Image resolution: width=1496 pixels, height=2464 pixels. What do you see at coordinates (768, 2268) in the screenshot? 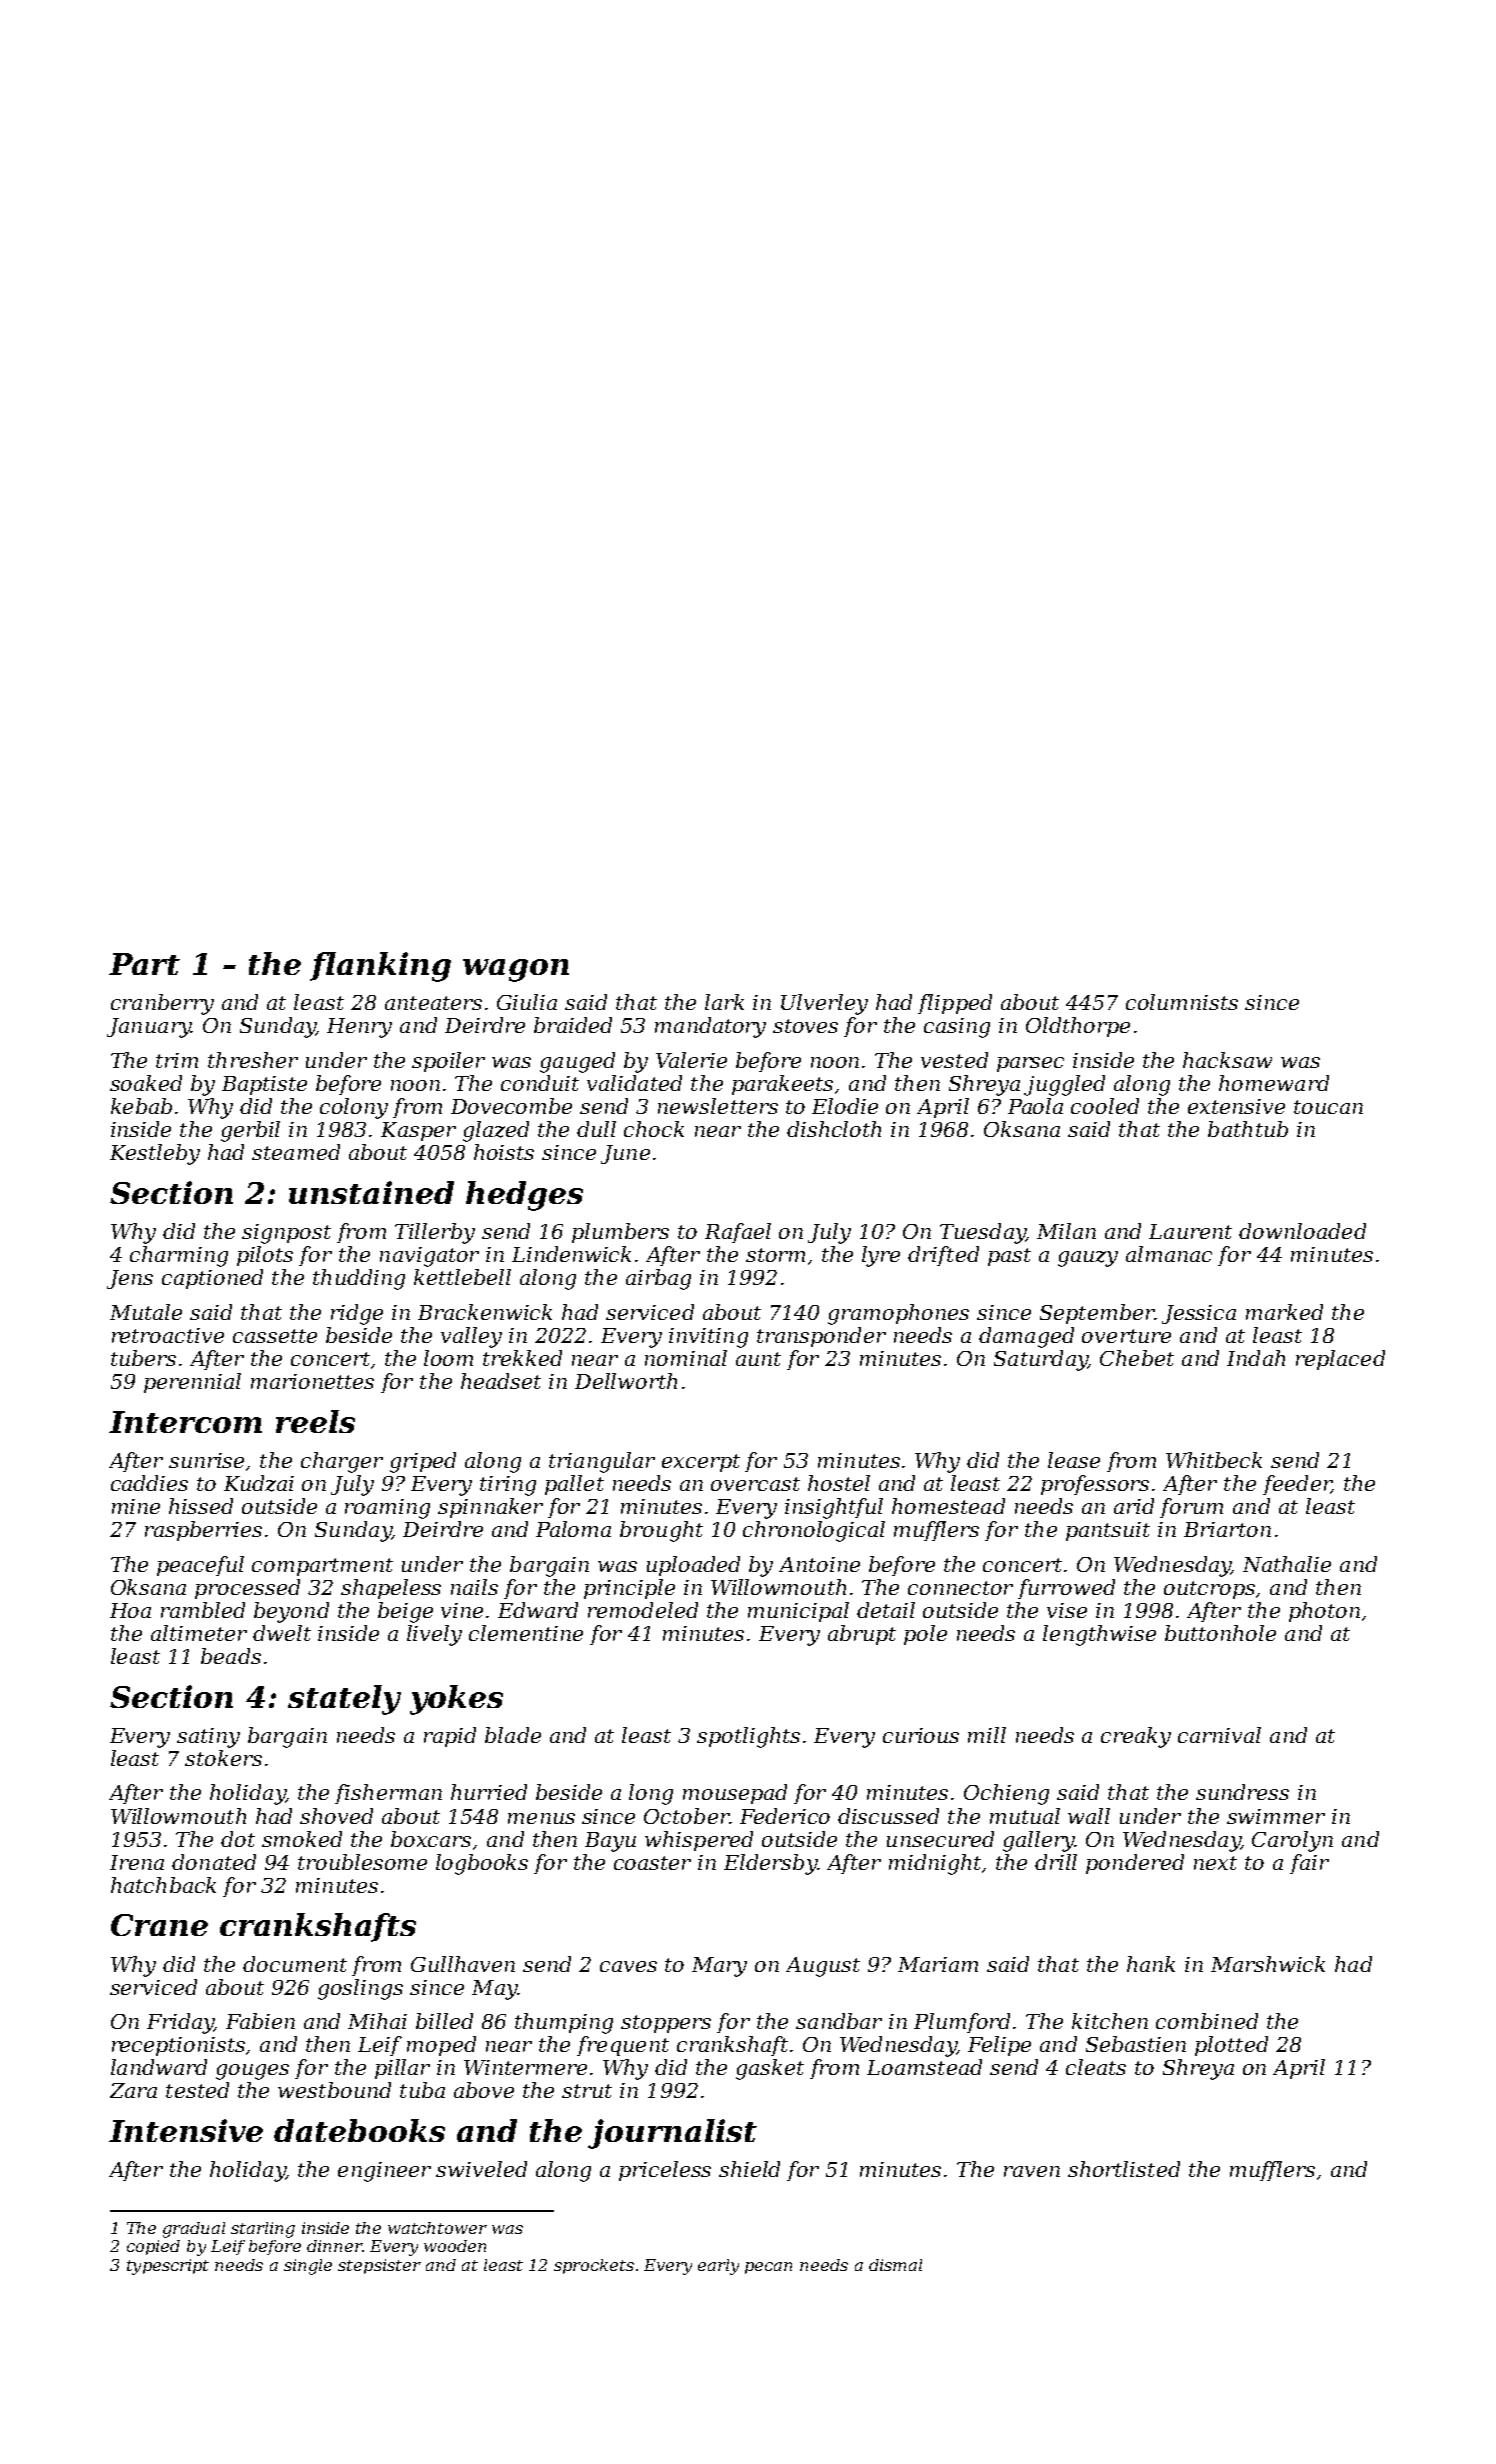
I see `pecan` at bounding box center [768, 2268].
